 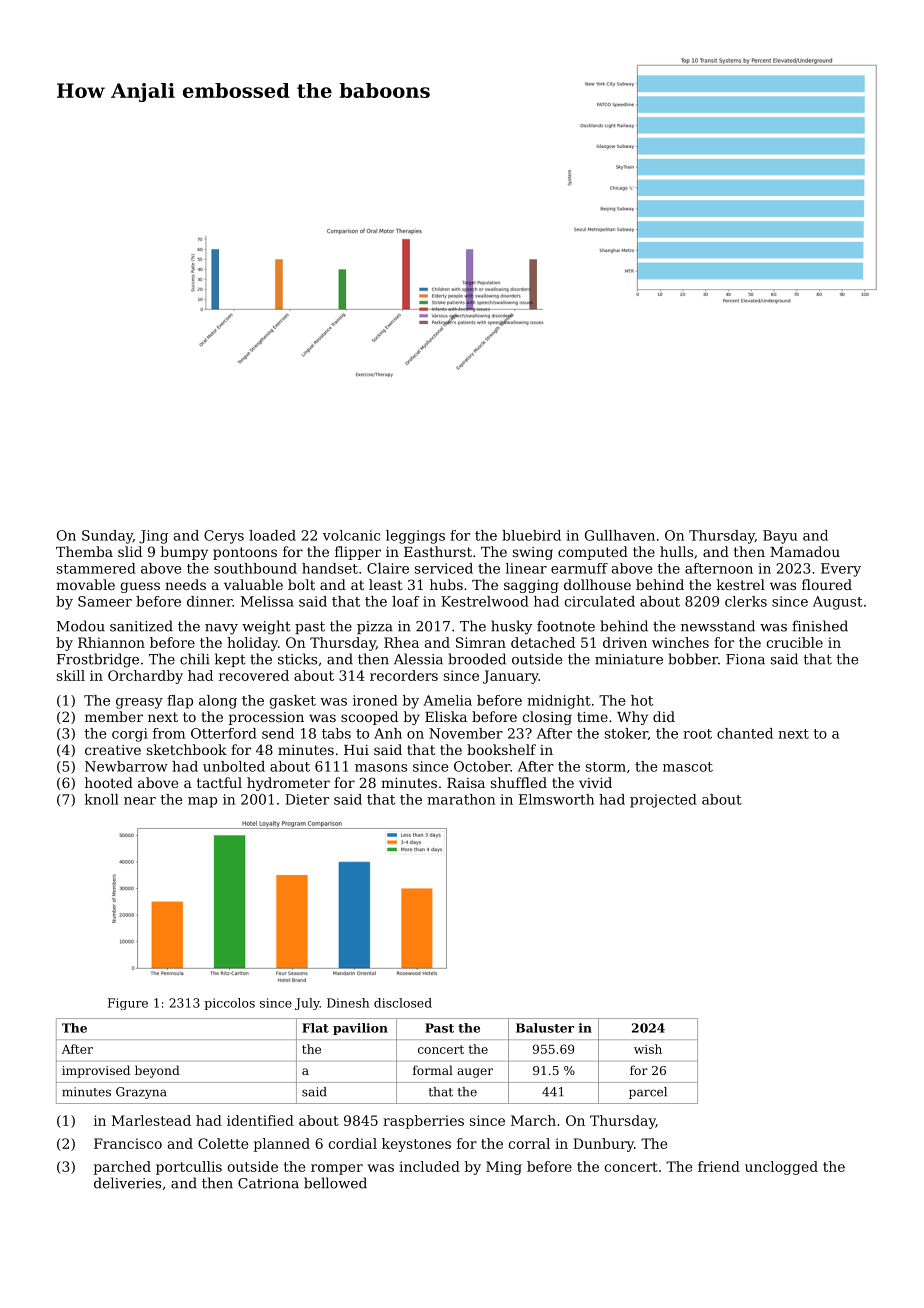 I want to click on Themba, so click(x=84, y=551).
